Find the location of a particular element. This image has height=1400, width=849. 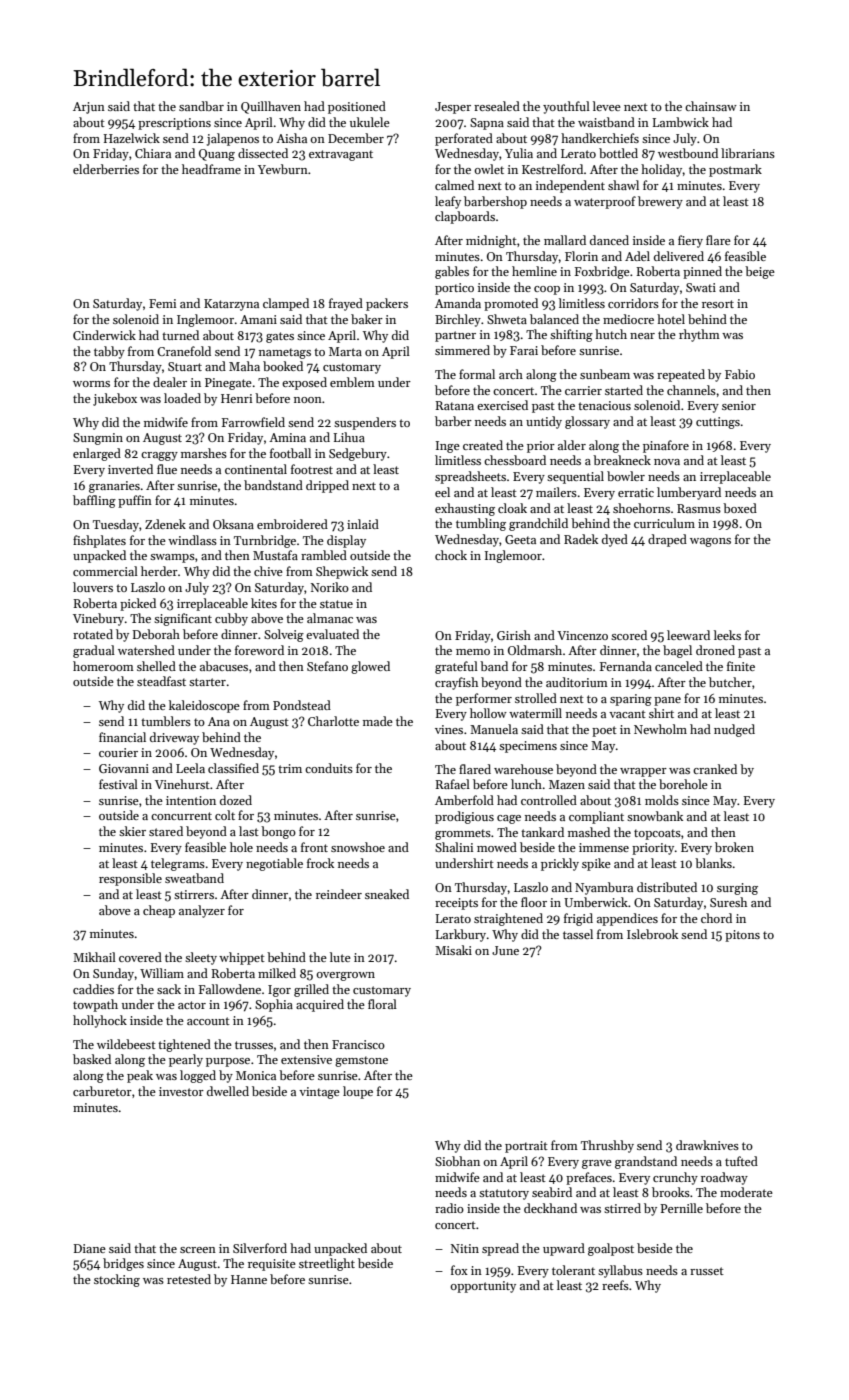

holiday is located at coordinates (662, 170).
